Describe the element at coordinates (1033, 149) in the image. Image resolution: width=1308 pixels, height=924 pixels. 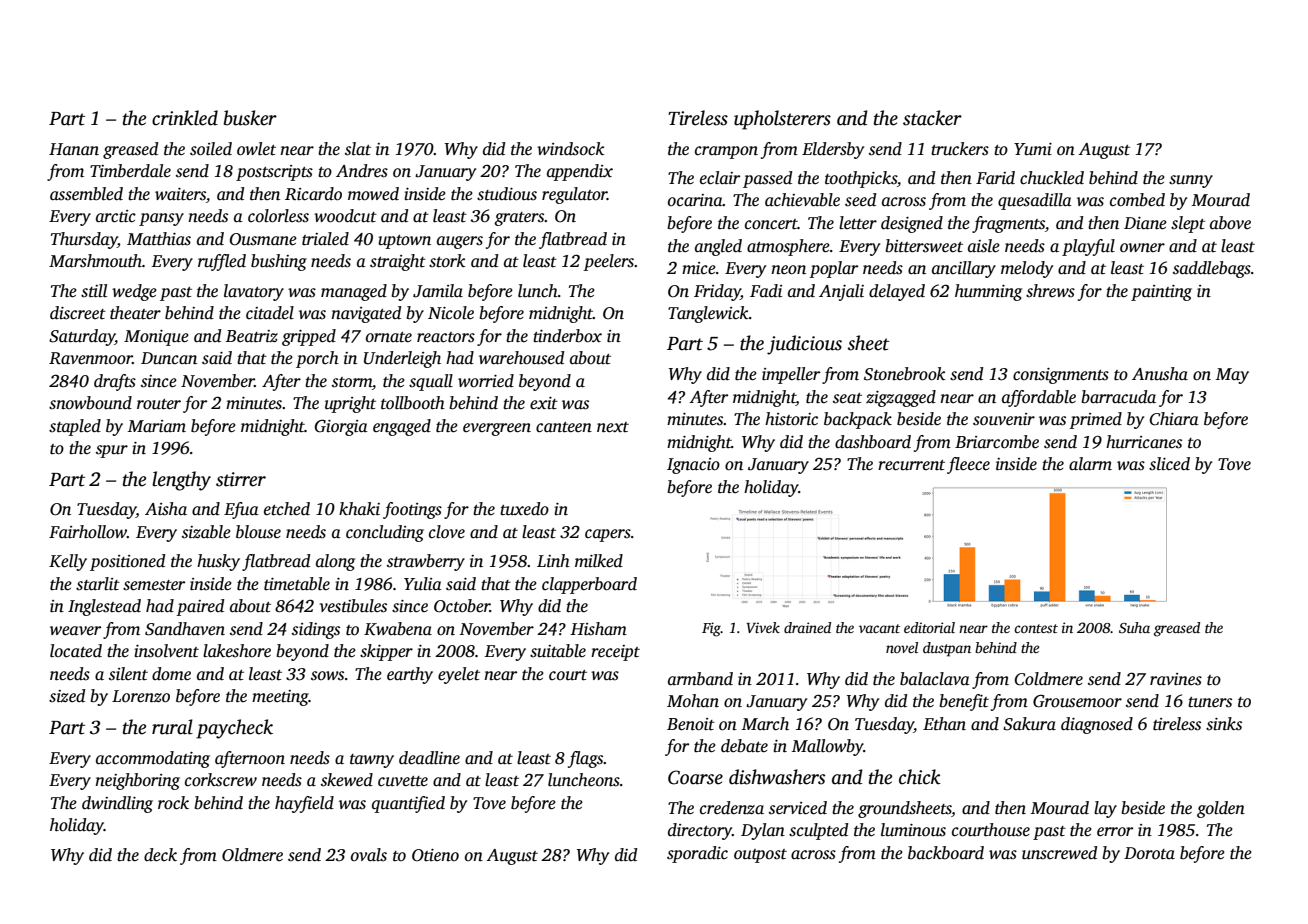
I see `Yumi` at that location.
